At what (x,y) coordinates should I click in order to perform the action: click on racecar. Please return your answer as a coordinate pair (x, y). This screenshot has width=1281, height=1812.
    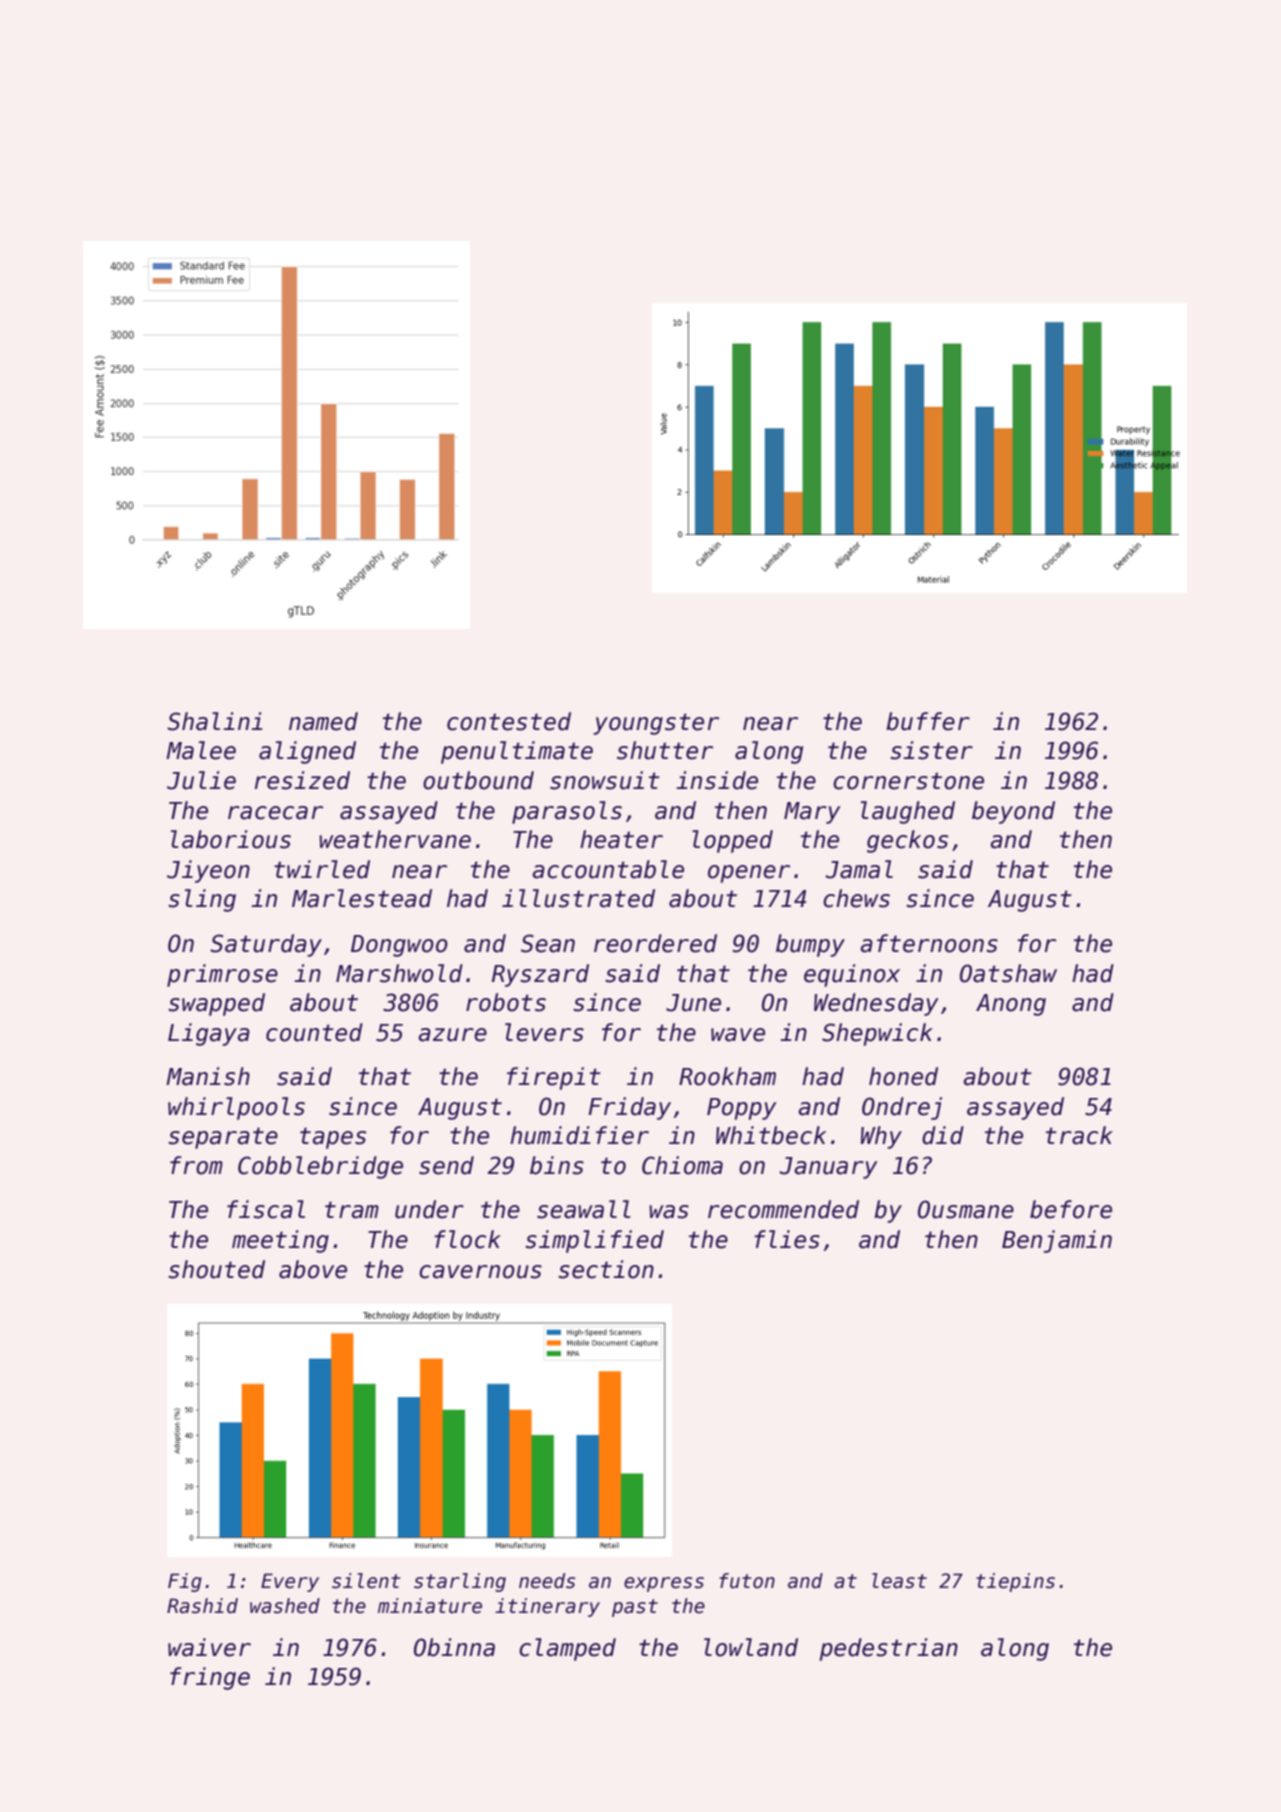
    Looking at the image, I should click on (275, 813).
